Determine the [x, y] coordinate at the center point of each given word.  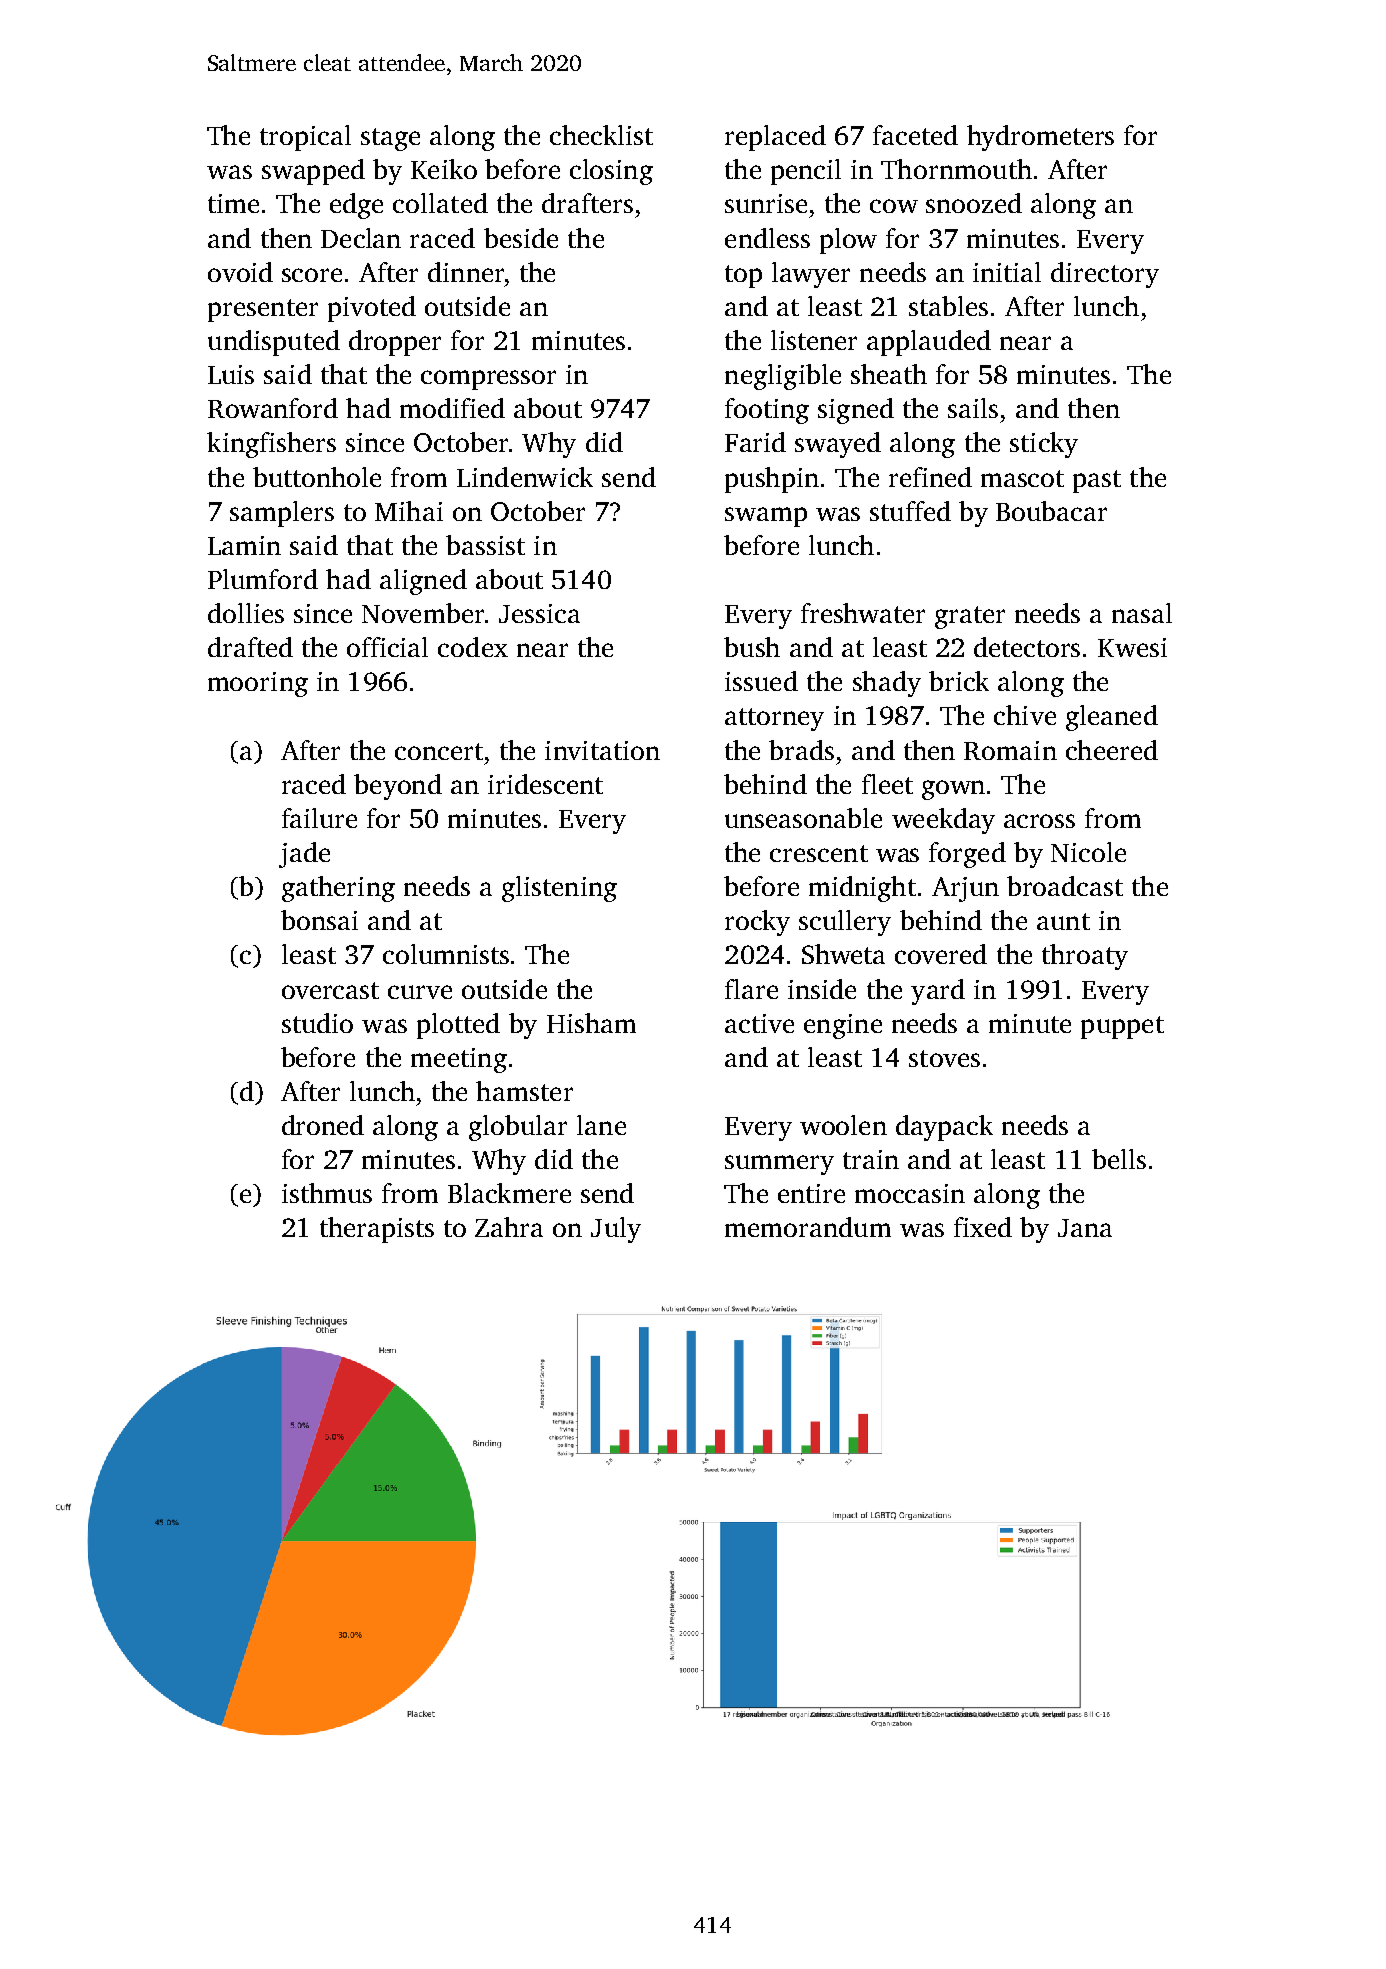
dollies [246, 613]
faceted [915, 135]
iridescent [545, 784]
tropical [305, 138]
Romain [1010, 750]
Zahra [509, 1227]
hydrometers [1040, 138]
